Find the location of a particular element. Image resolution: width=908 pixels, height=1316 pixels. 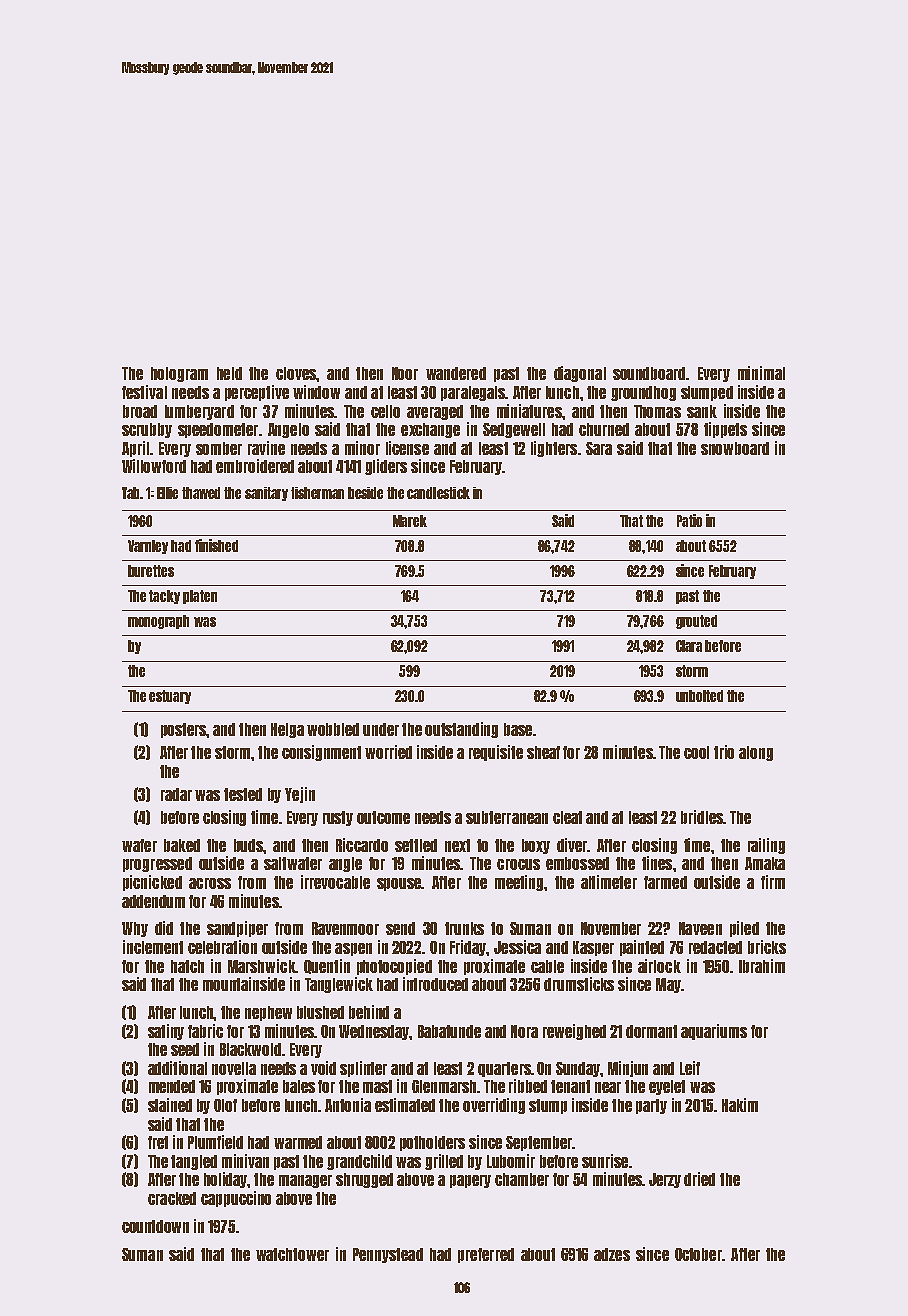

soundboard is located at coordinates (649, 373).
